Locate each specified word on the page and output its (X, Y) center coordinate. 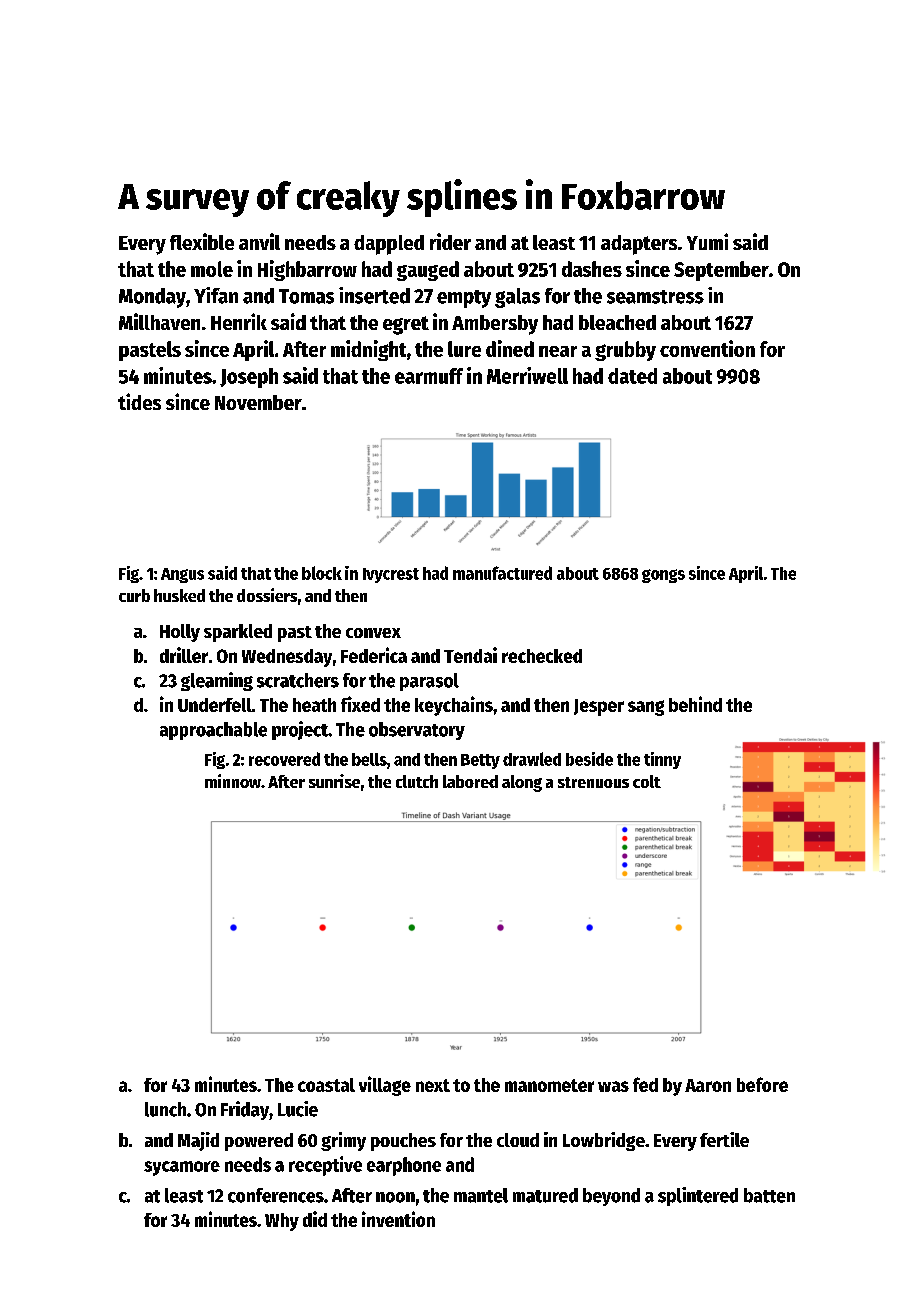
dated (632, 376)
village (385, 1086)
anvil (259, 241)
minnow (233, 781)
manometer (549, 1085)
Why (282, 1222)
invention (398, 1219)
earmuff (429, 376)
